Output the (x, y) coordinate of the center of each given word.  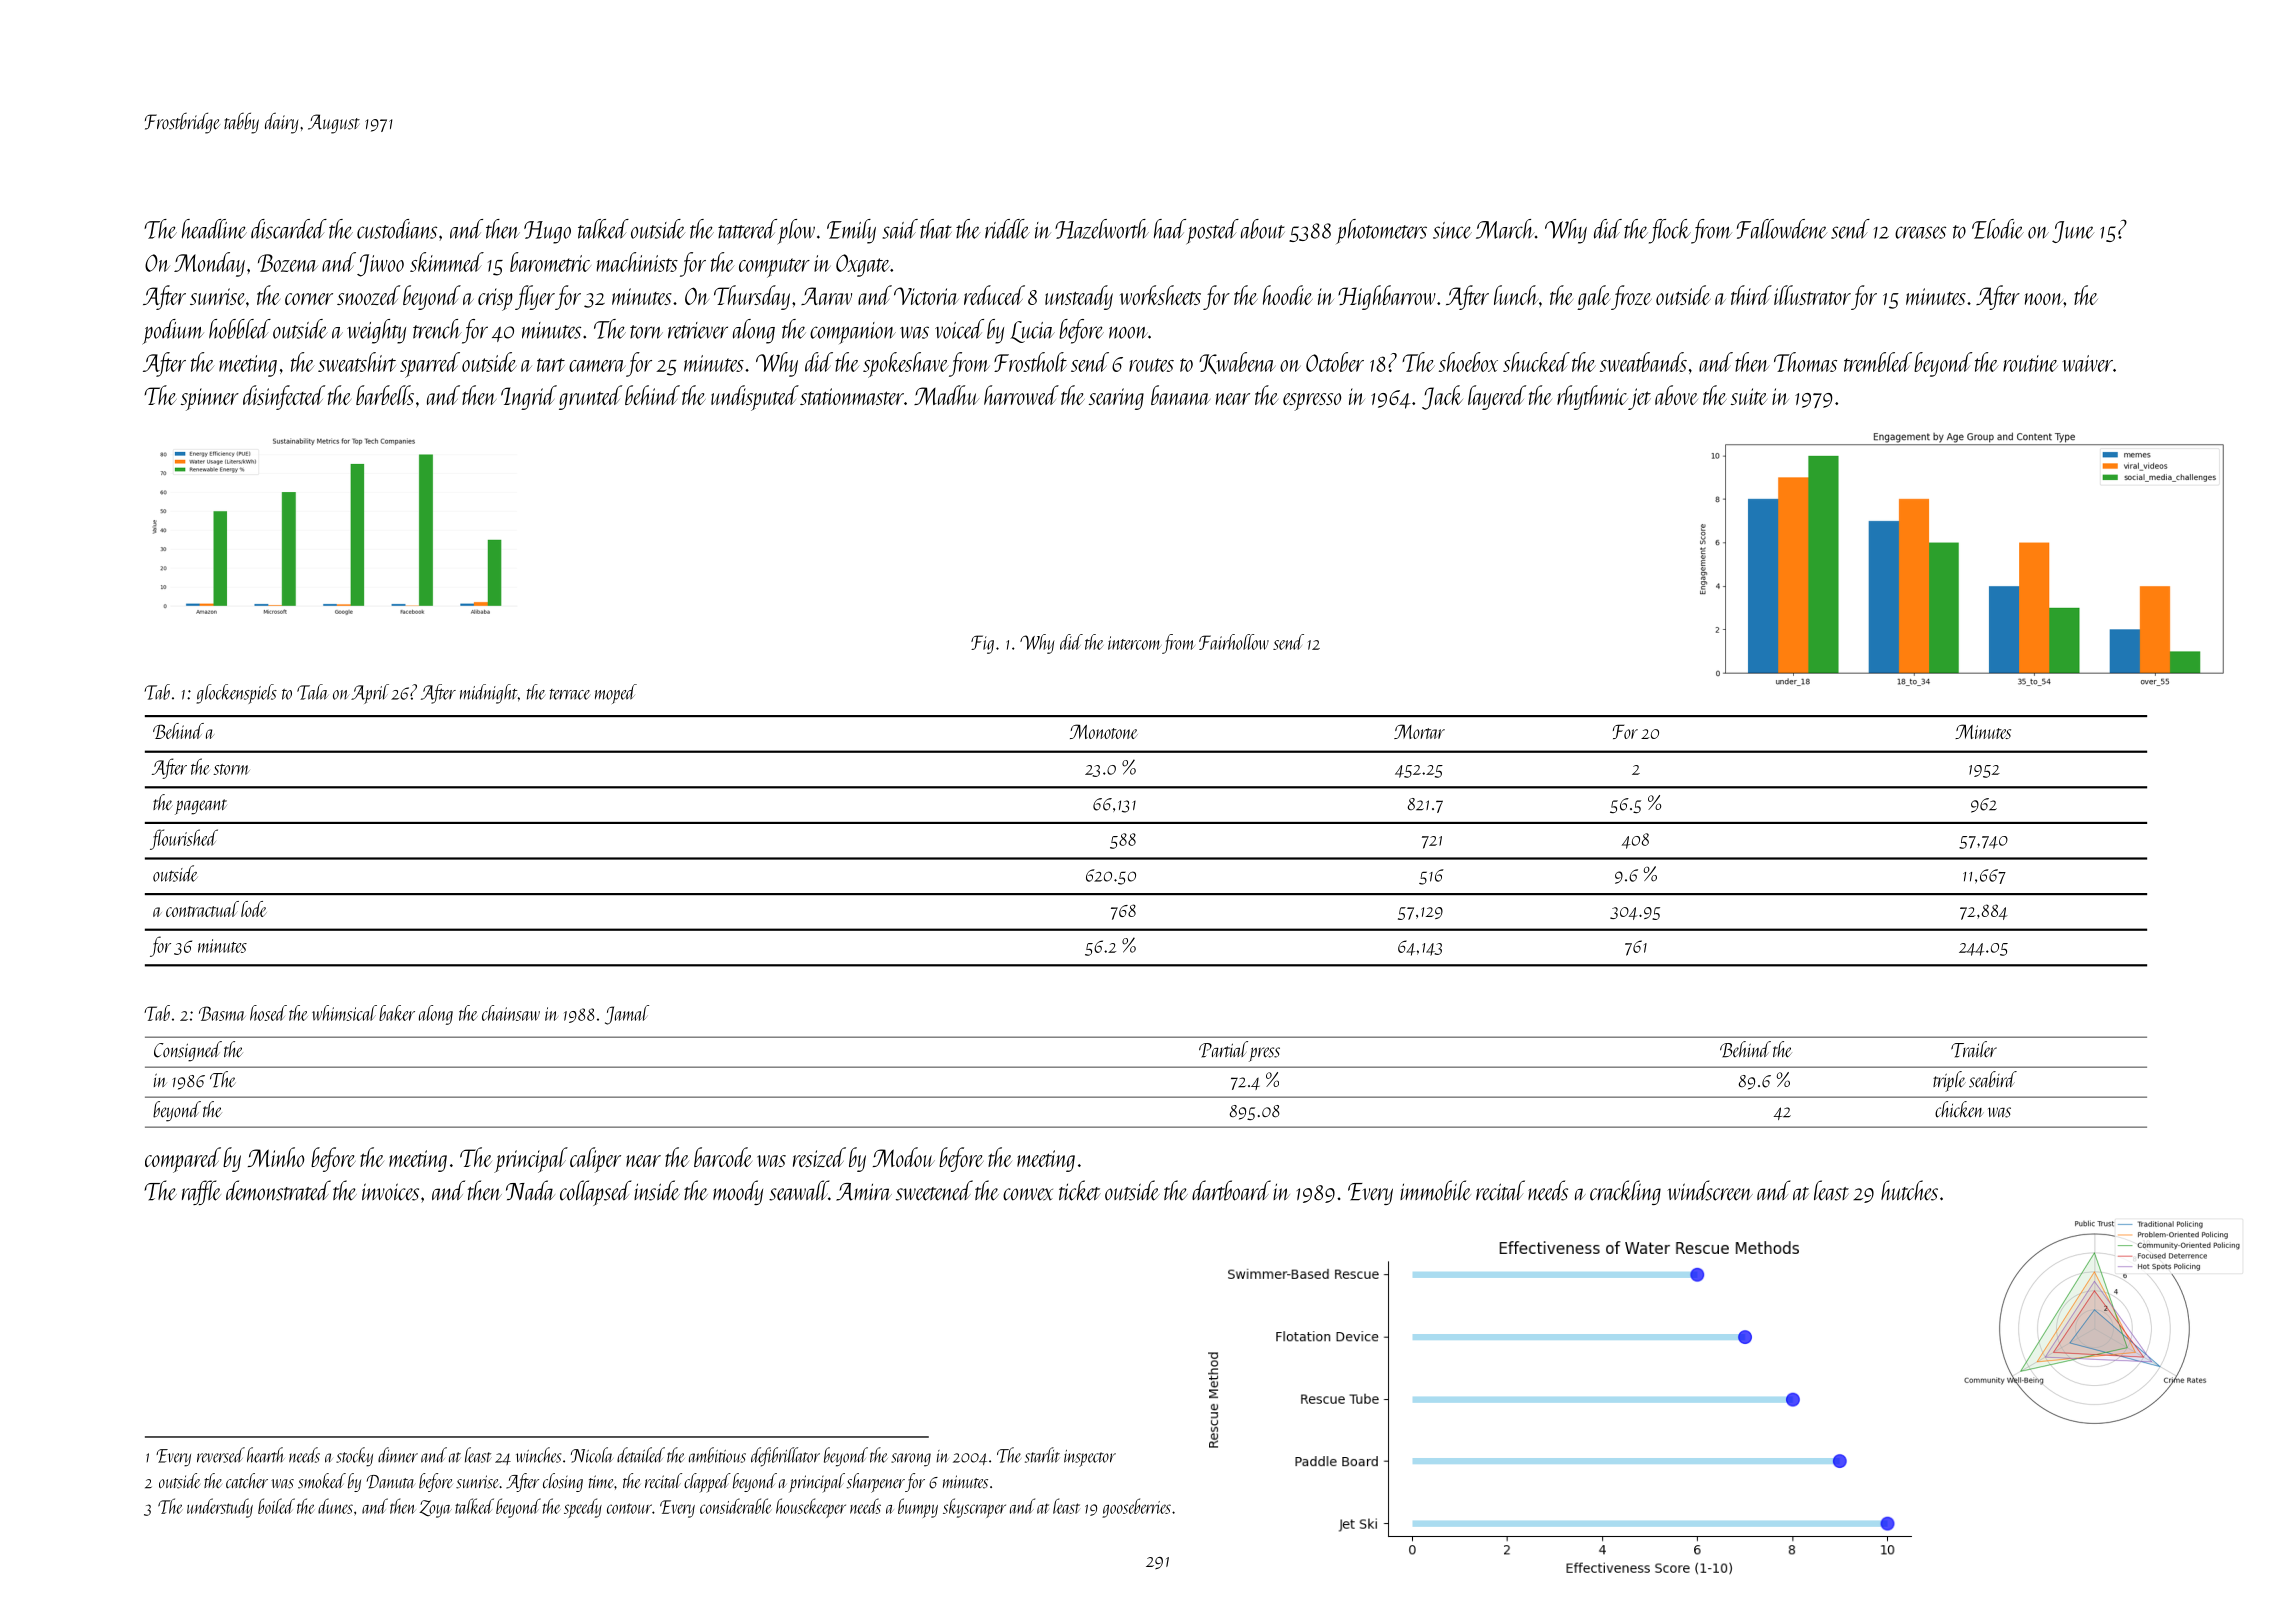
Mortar (1419, 731)
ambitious (717, 1455)
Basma (222, 1013)
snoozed (368, 295)
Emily (851, 231)
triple (1949, 1081)
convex (1028, 1194)
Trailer (1974, 1049)
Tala (313, 692)
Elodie (1998, 229)
